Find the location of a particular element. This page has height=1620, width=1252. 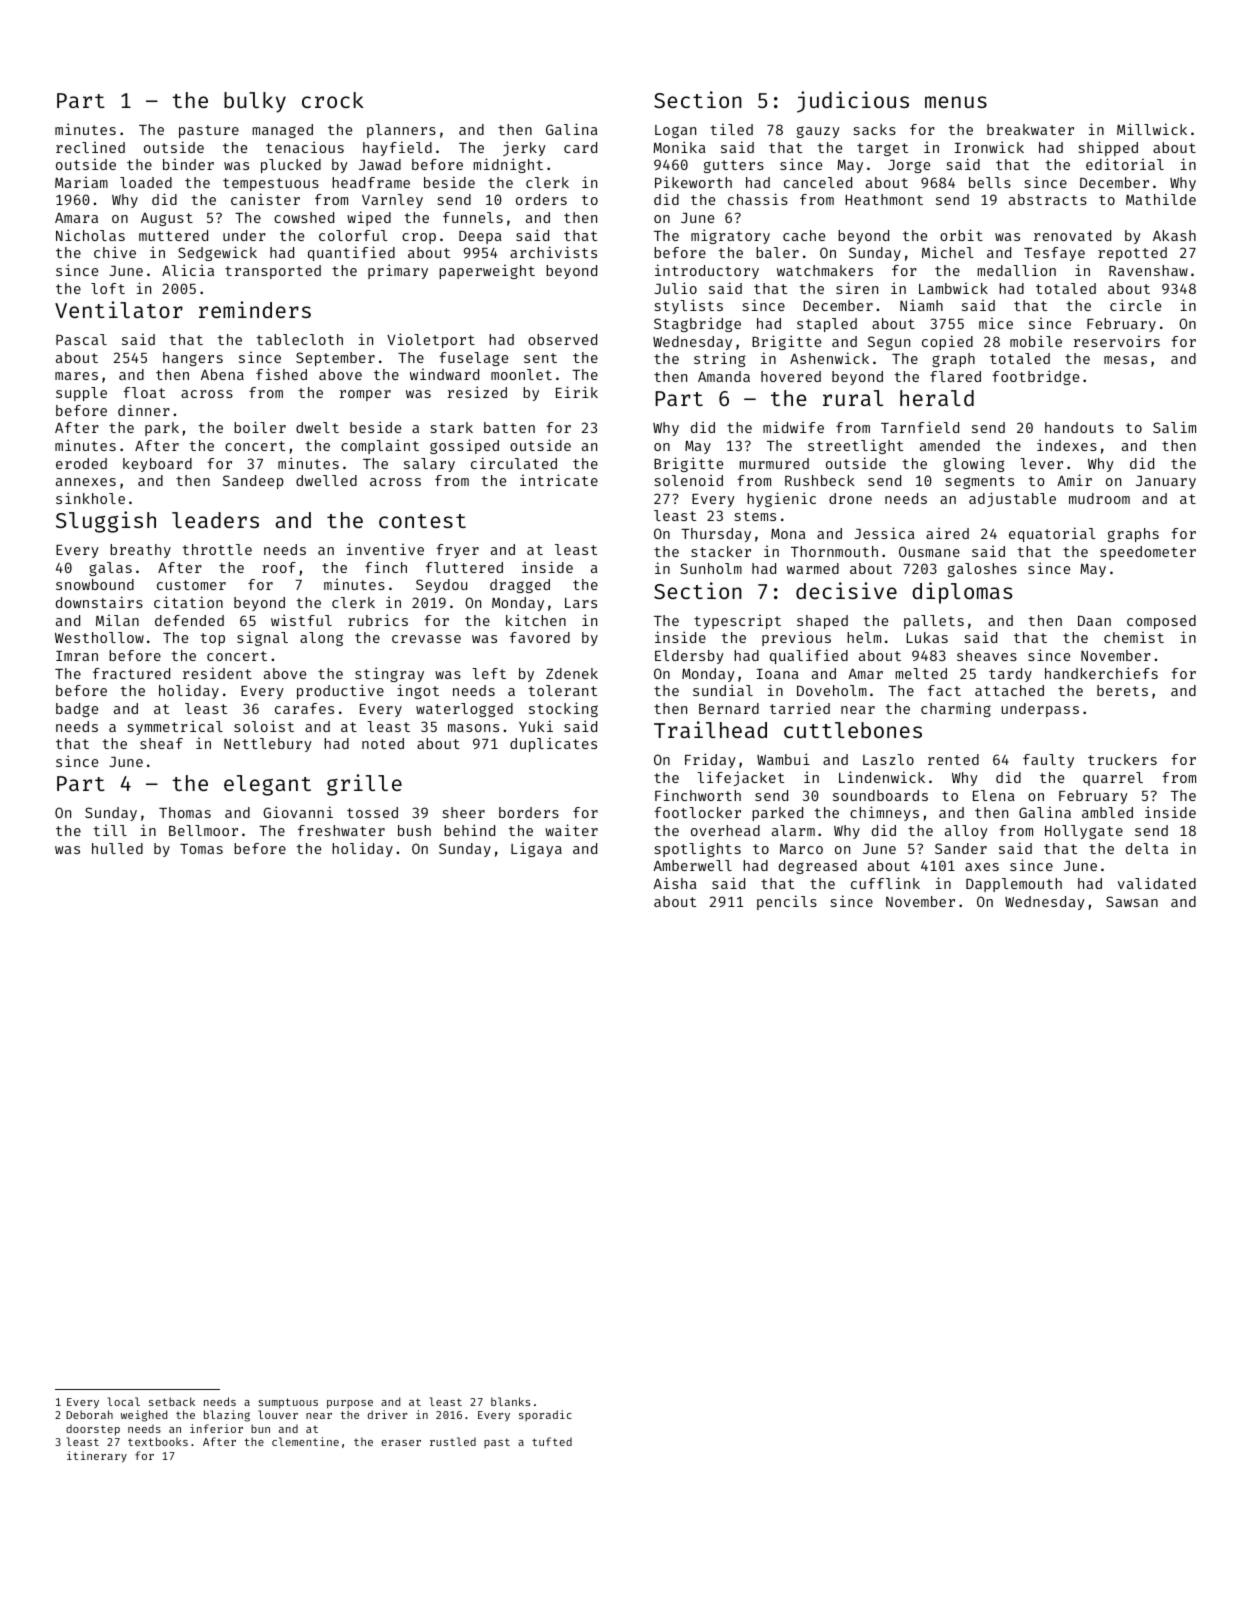

Aisha is located at coordinates (675, 883).
